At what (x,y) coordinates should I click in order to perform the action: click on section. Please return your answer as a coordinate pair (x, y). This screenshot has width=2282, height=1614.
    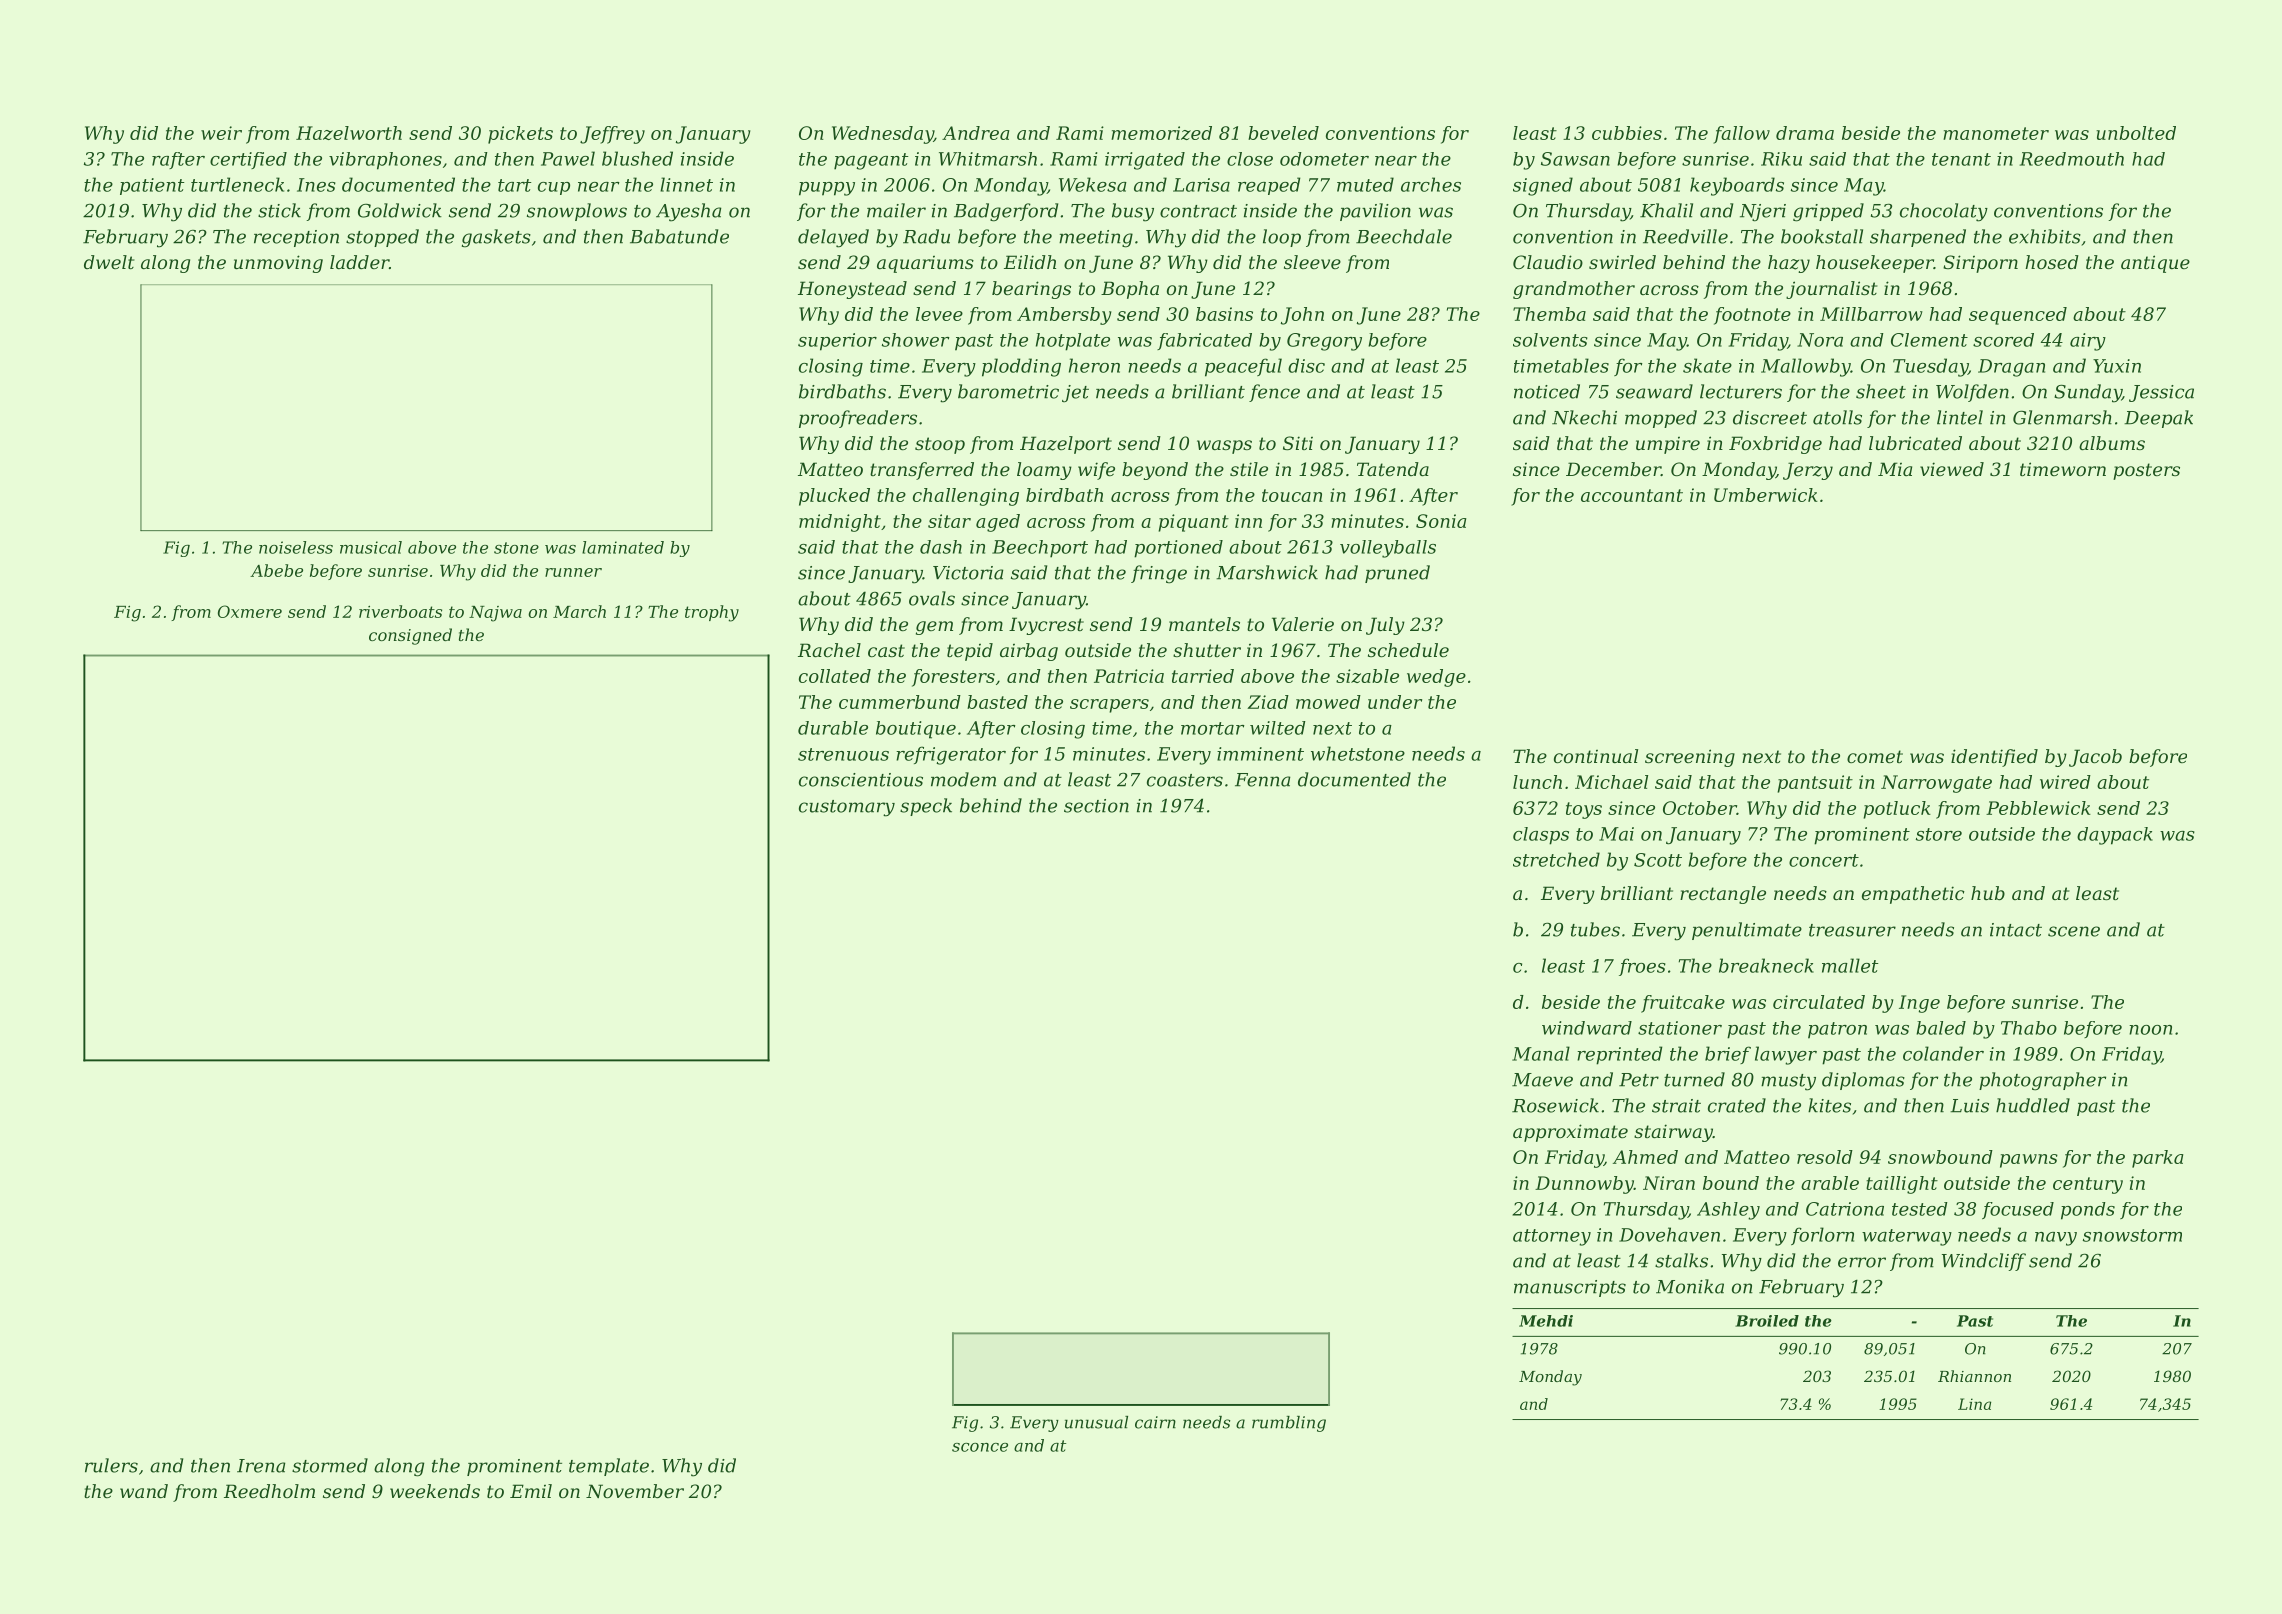
    Looking at the image, I should click on (1096, 806).
